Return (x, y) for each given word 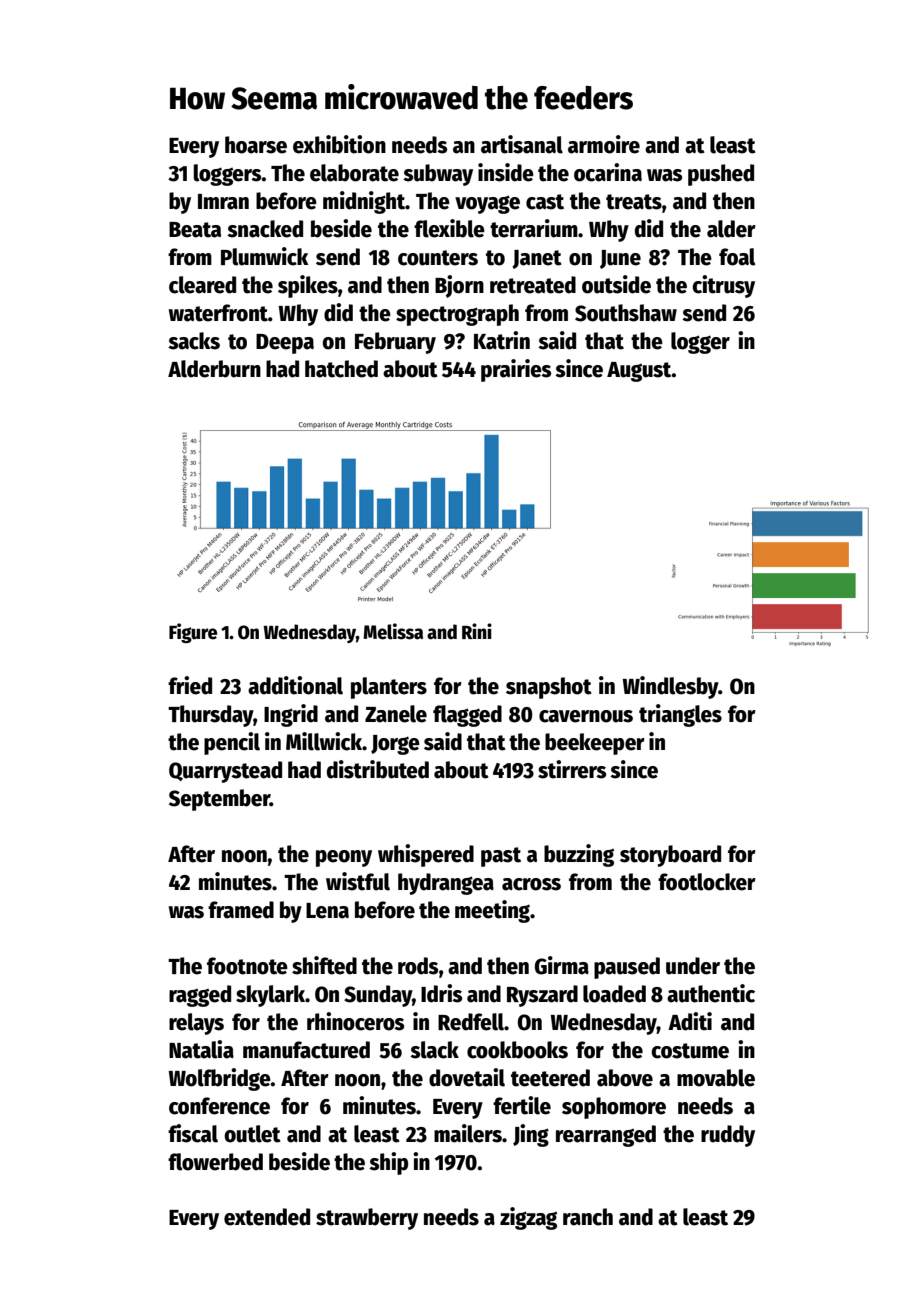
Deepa (285, 344)
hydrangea (446, 884)
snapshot (549, 688)
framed (241, 910)
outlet (252, 1134)
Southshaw (626, 313)
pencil (232, 743)
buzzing (579, 855)
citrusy (723, 286)
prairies (516, 370)
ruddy (728, 1136)
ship (388, 1163)
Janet (537, 259)
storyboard (670, 856)
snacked (265, 229)
